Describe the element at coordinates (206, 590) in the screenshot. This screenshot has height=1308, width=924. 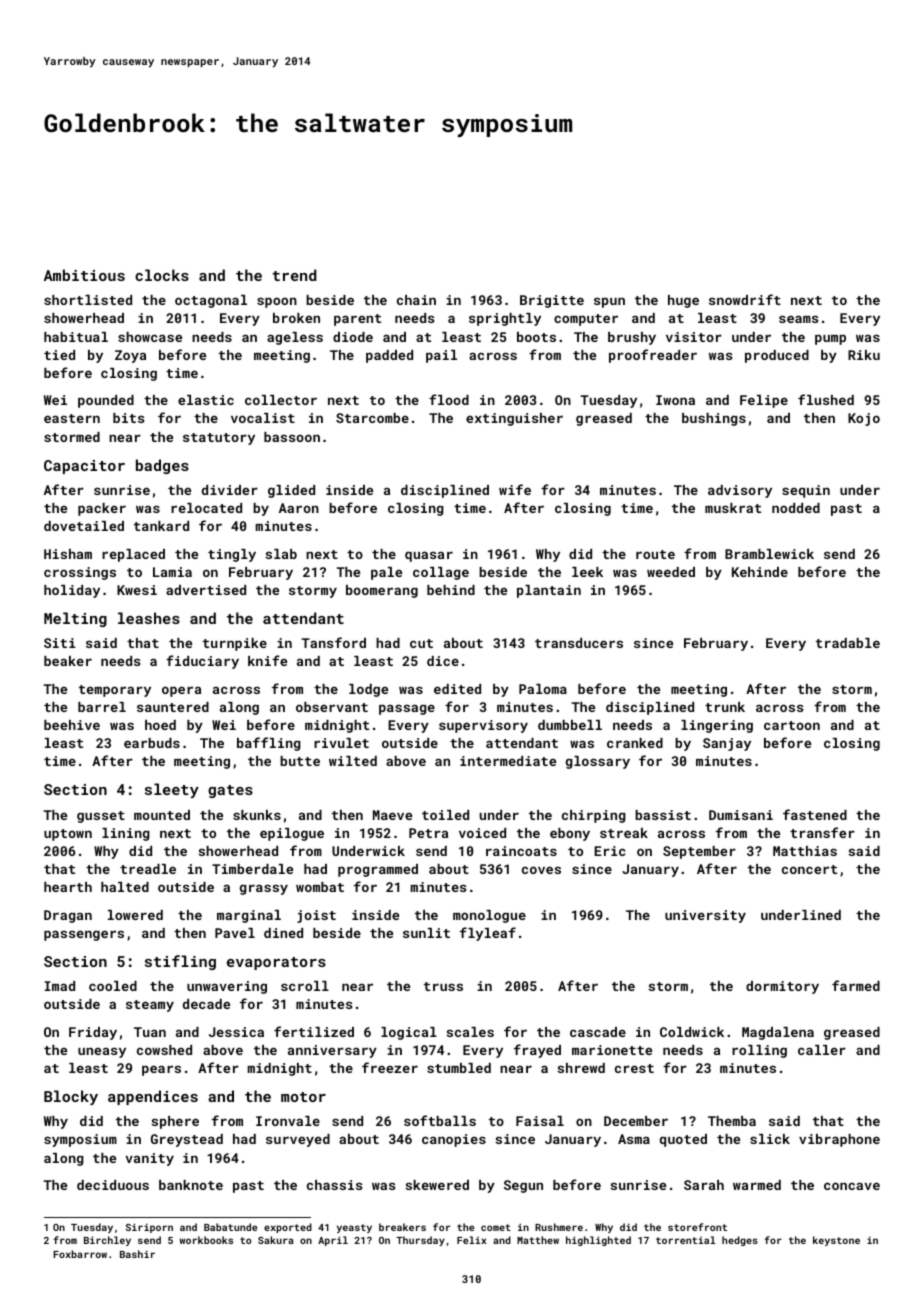
I see `advertised` at that location.
